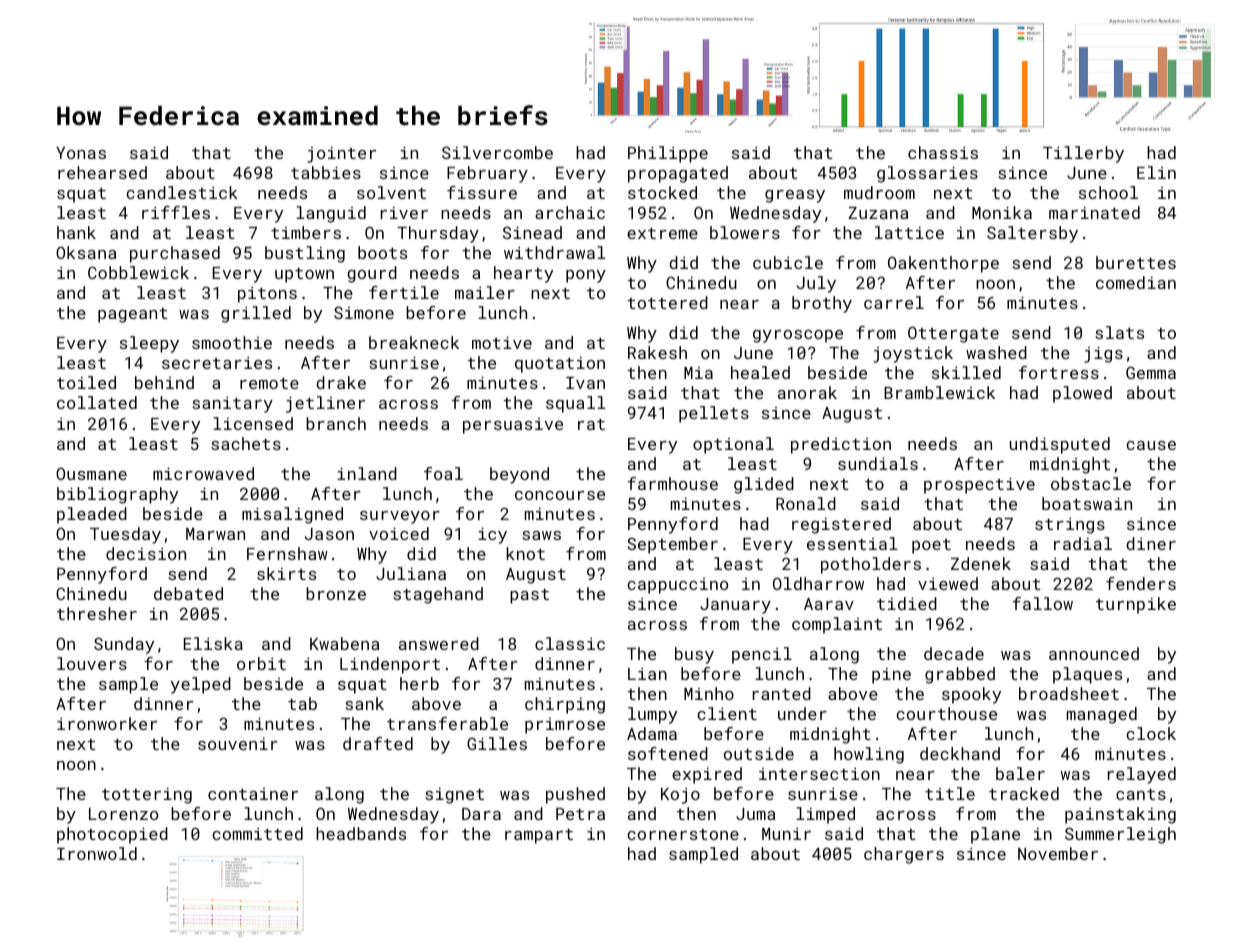  I want to click on Tillerby, so click(1083, 154).
